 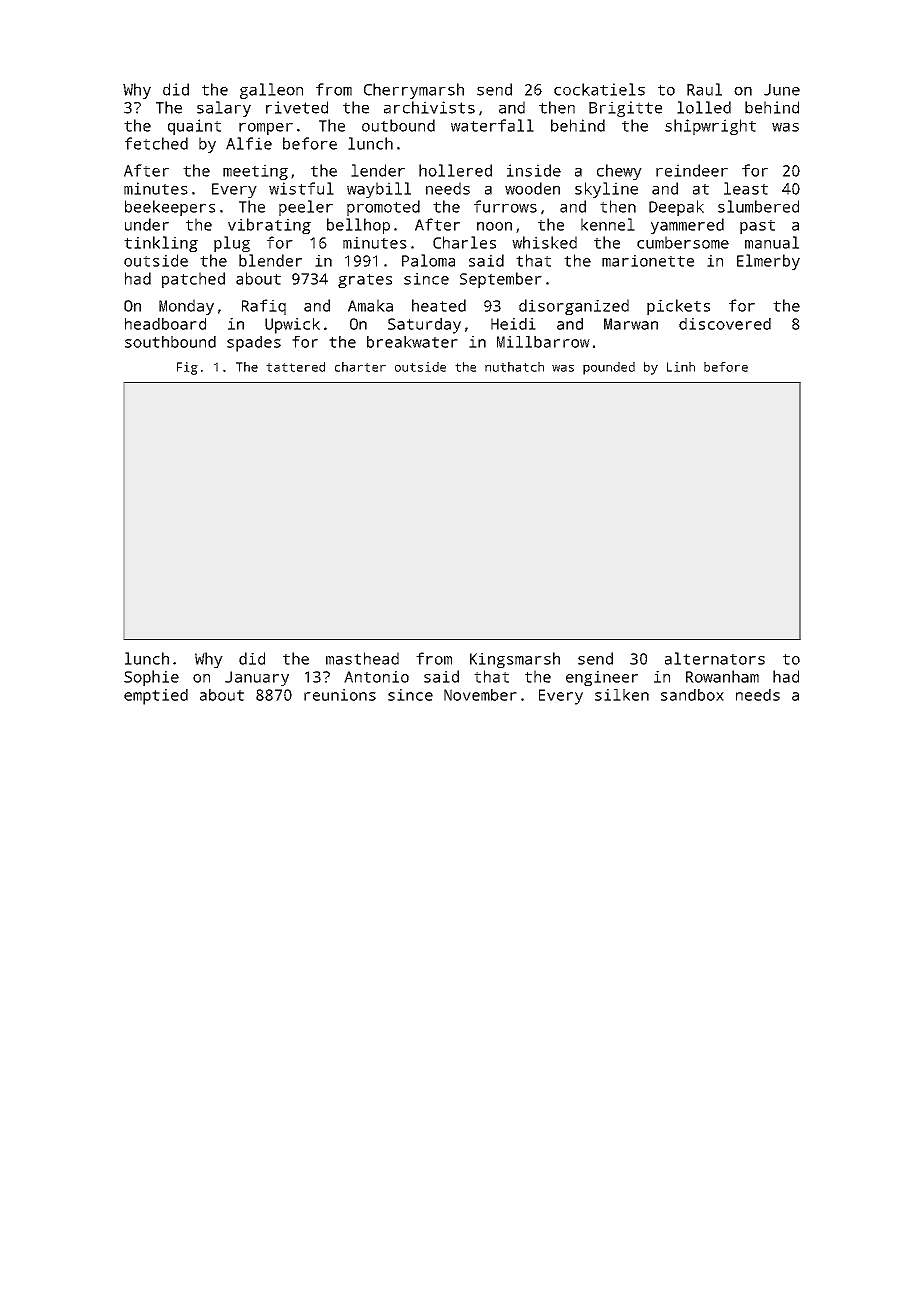 What do you see at coordinates (599, 89) in the page?
I see `cockatiels` at bounding box center [599, 89].
